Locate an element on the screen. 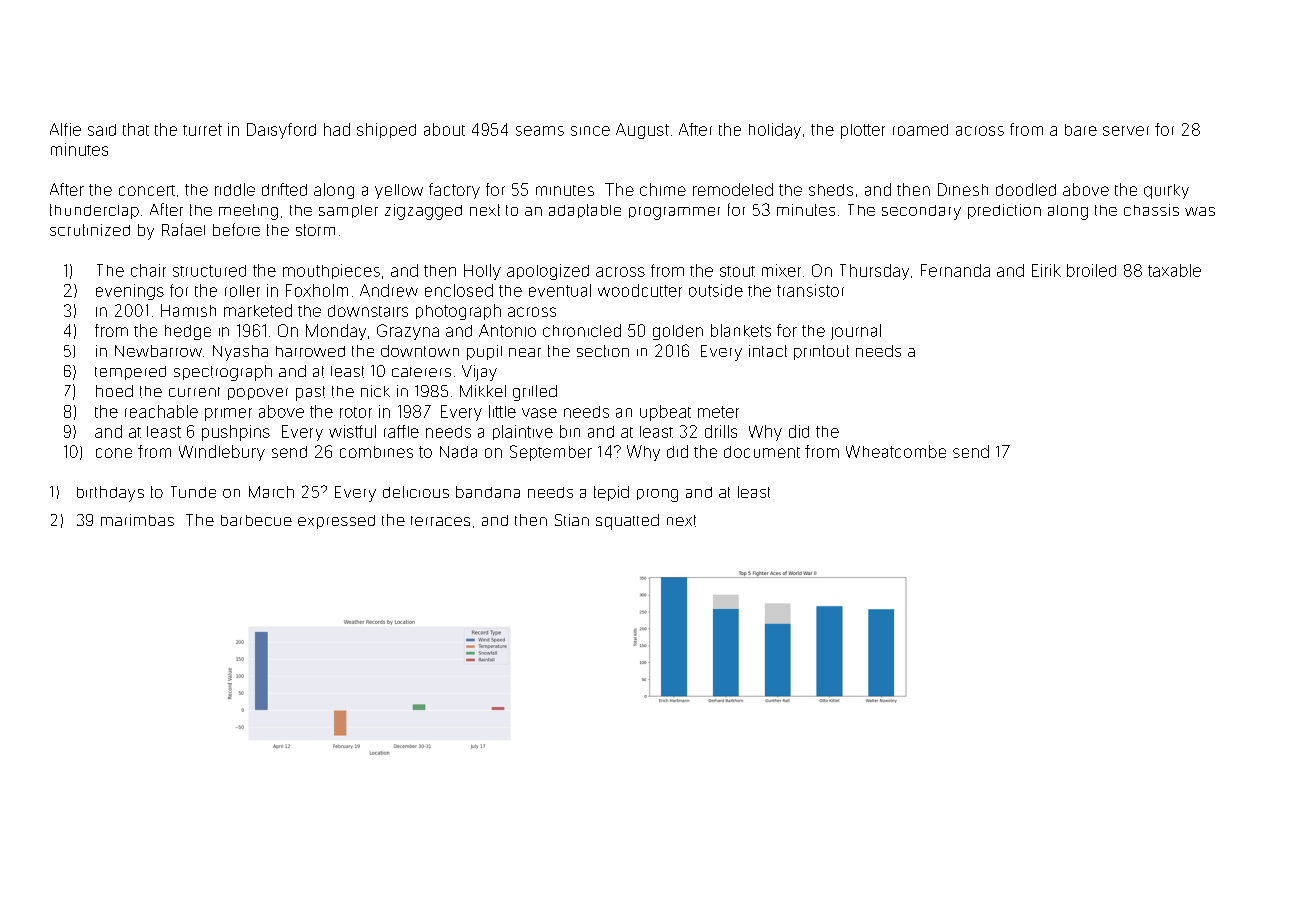 The image size is (1308, 924). storm is located at coordinates (315, 230).
